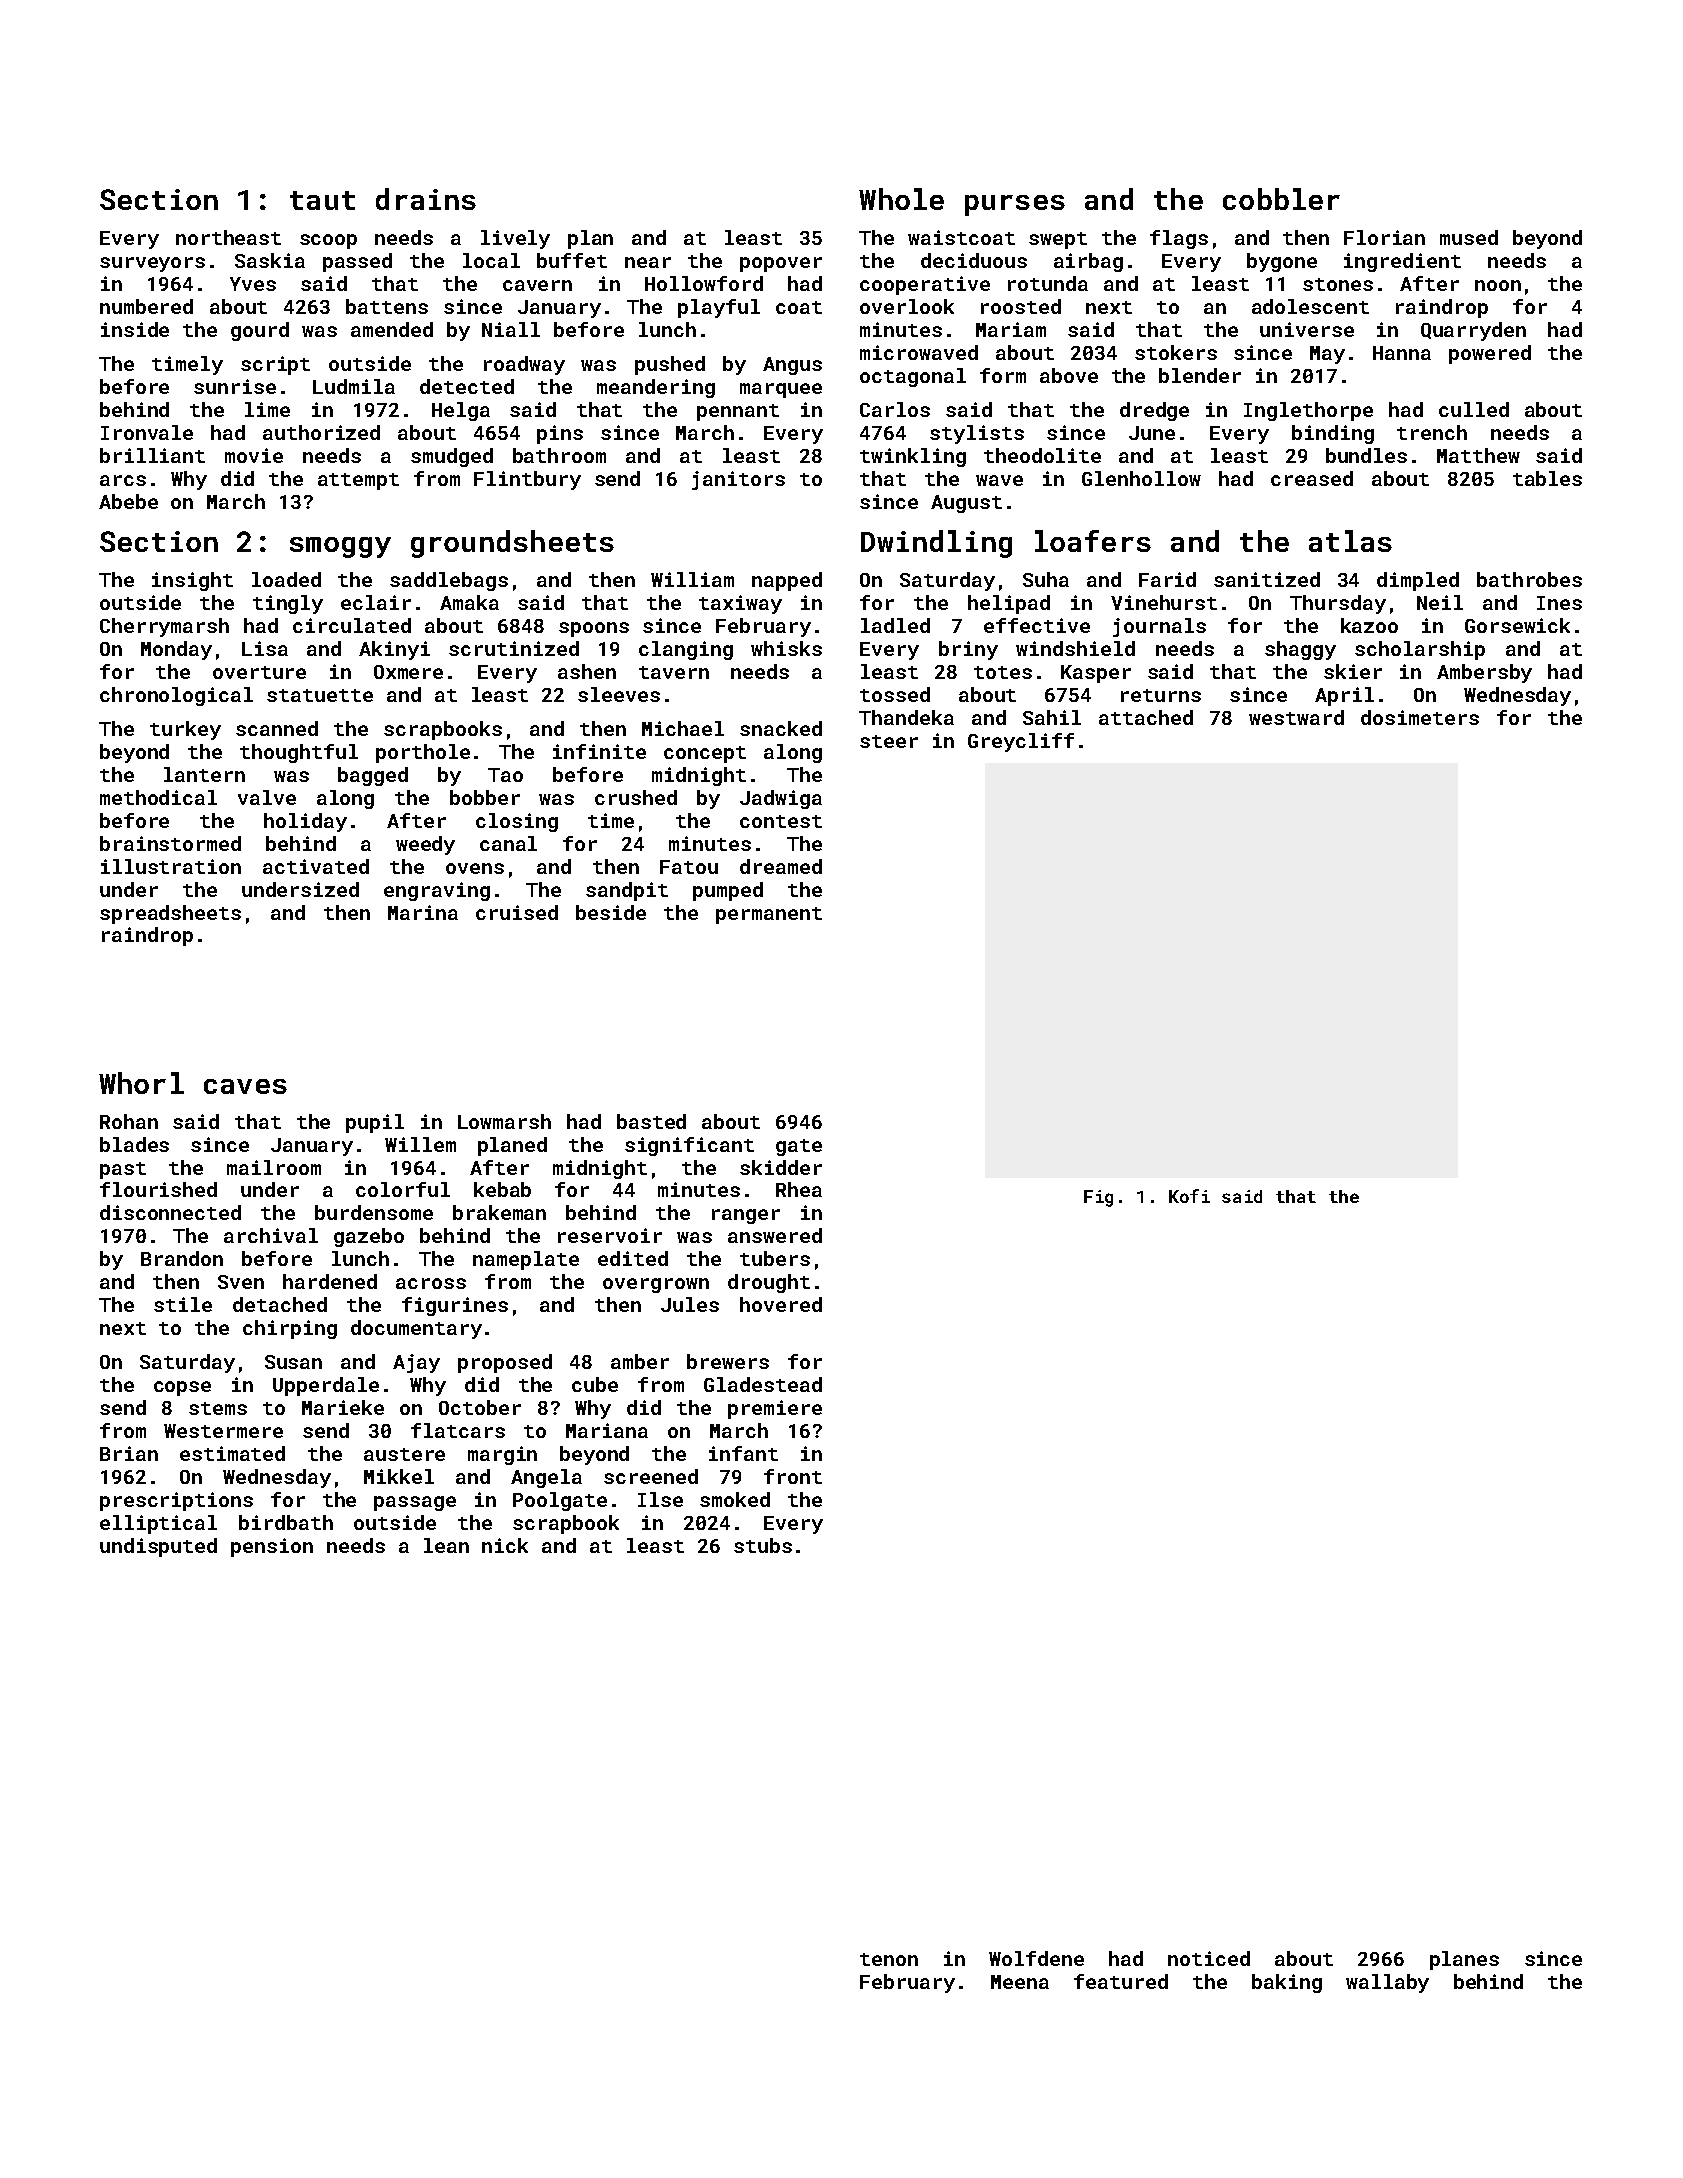  I want to click on taut, so click(322, 200).
